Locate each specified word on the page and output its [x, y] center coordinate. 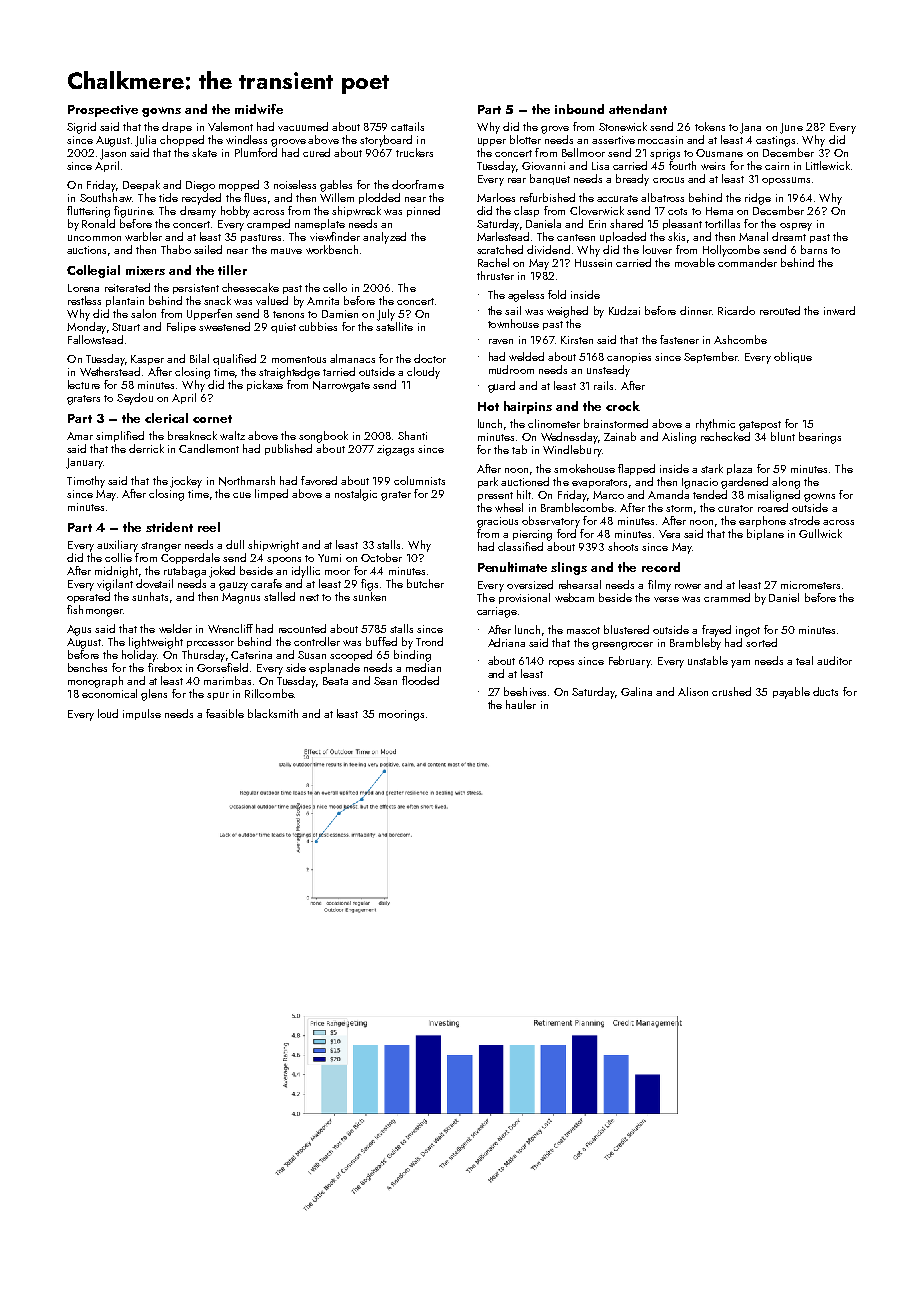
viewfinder [335, 236]
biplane [765, 534]
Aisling [679, 438]
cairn [777, 166]
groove [288, 143]
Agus [79, 630]
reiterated [127, 287]
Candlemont [209, 448]
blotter [525, 139]
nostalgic [356, 495]
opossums [786, 181]
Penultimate [512, 567]
